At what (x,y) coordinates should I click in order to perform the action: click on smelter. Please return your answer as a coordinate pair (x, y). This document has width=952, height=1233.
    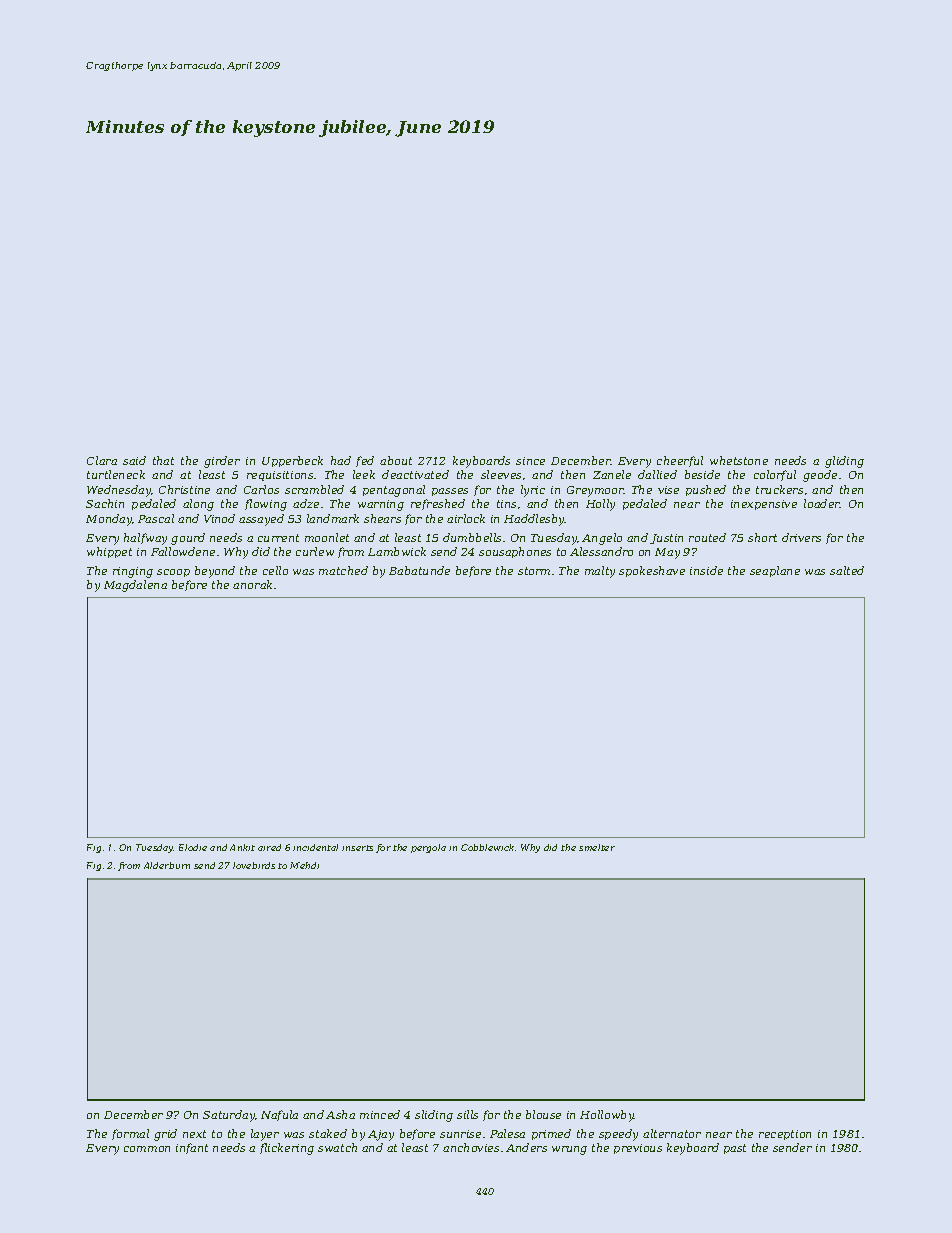
    Looking at the image, I should click on (597, 847).
